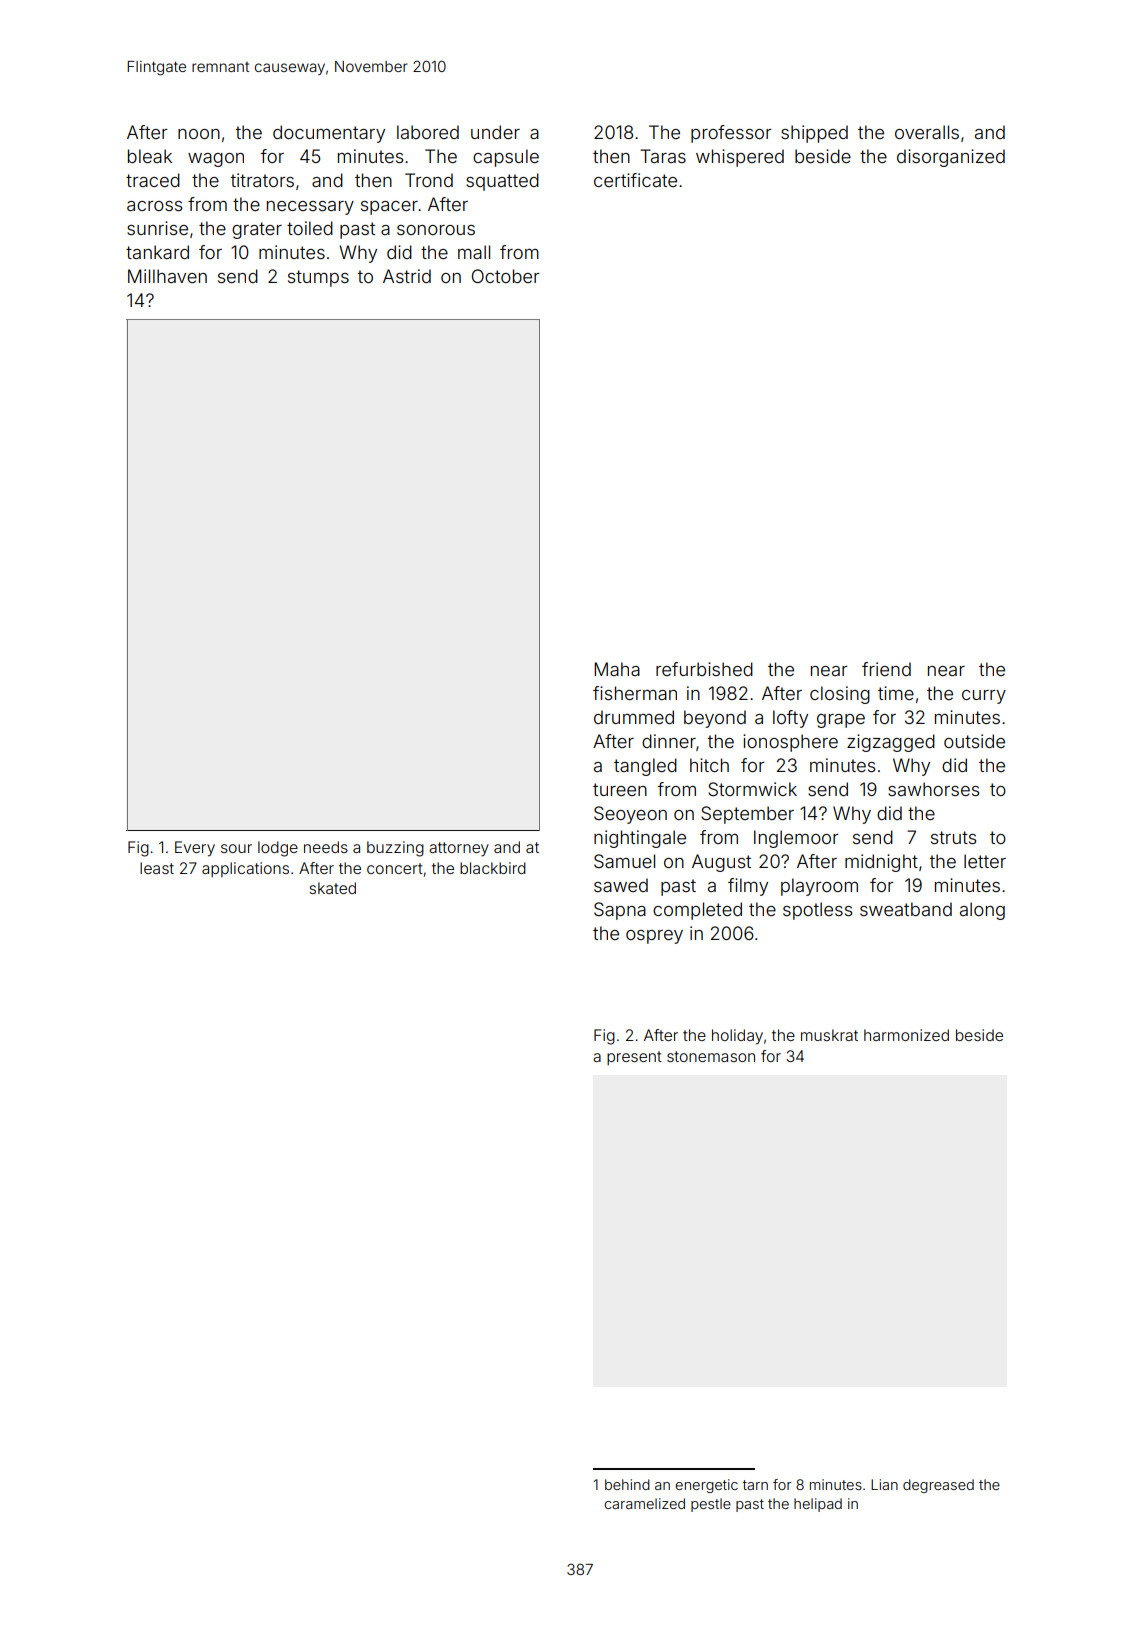  What do you see at coordinates (459, 849) in the document?
I see `attorney` at bounding box center [459, 849].
